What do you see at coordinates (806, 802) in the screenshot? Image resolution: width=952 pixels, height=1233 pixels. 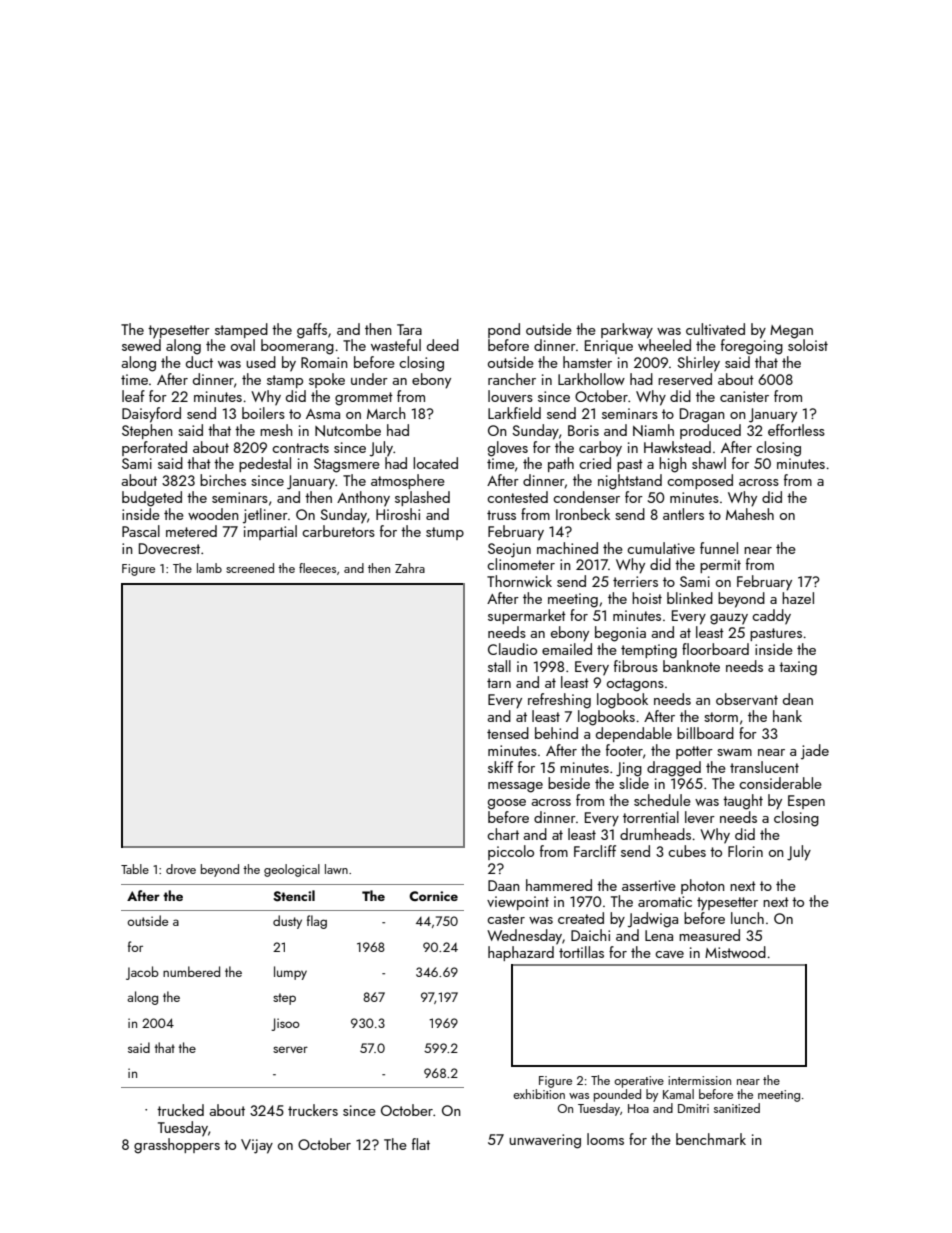 I see `Espen` at bounding box center [806, 802].
